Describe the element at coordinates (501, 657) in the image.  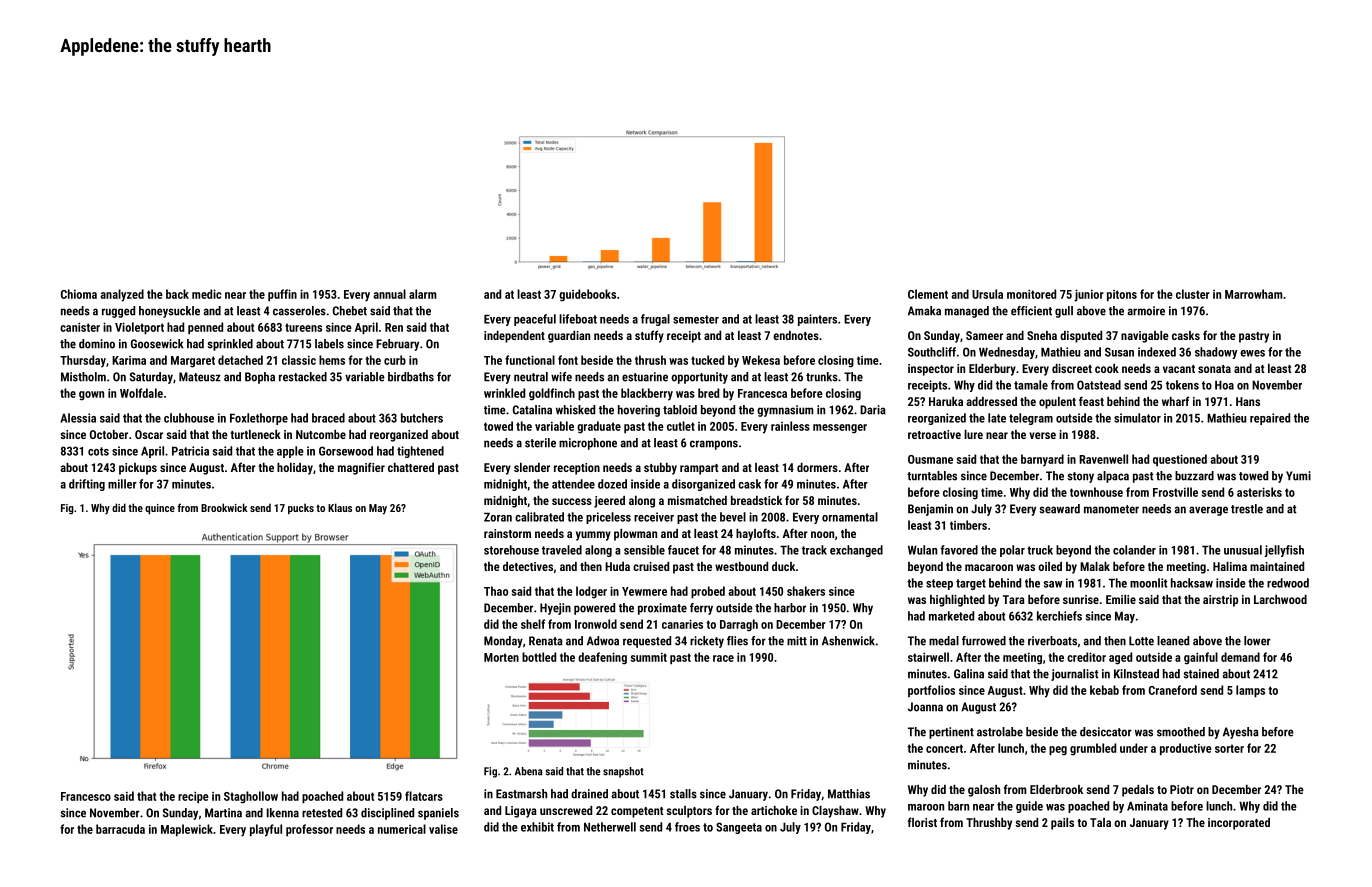
I see `Morten` at that location.
